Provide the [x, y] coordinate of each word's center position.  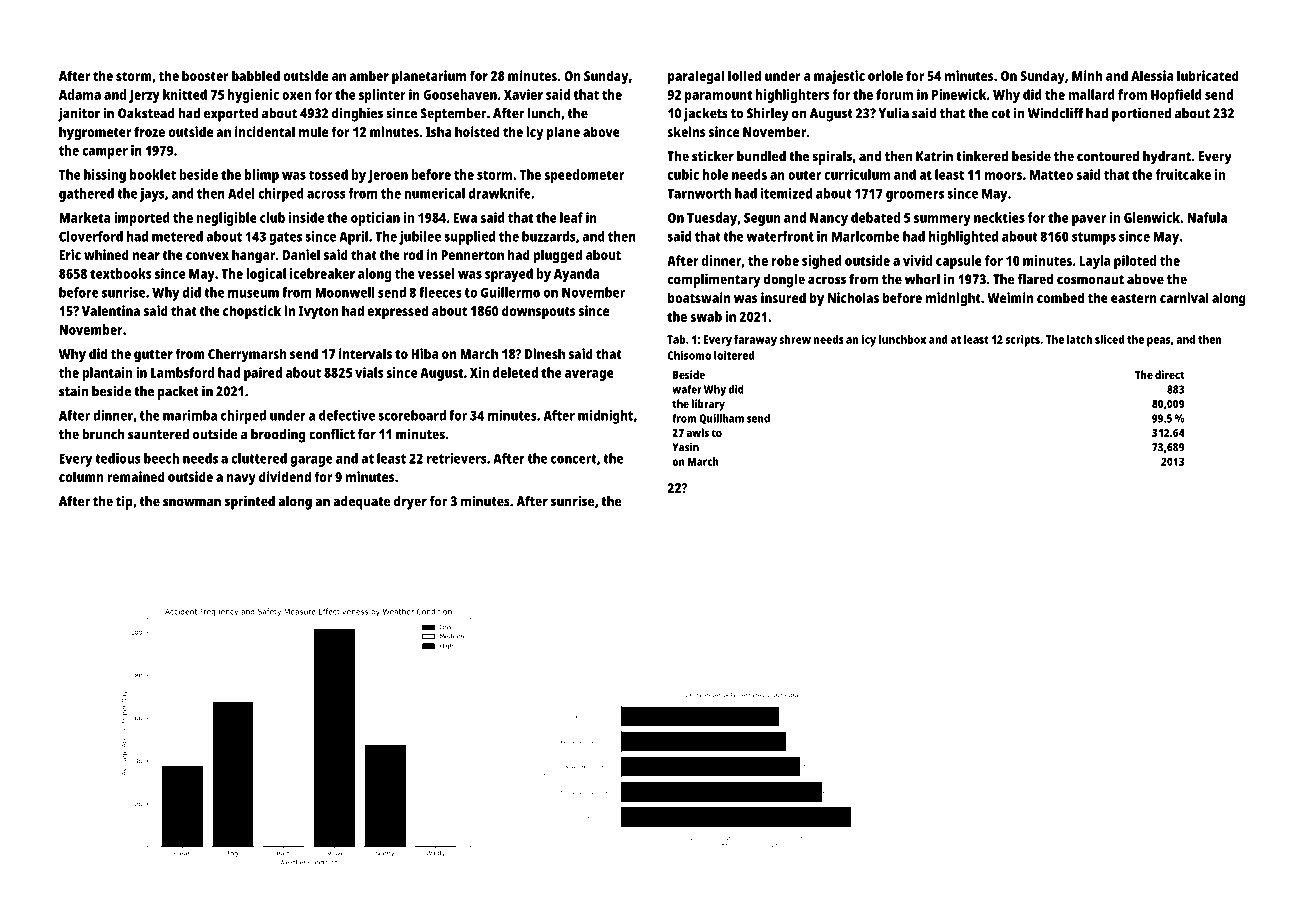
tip [124, 502]
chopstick [252, 312]
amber [369, 75]
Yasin [685, 447]
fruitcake [1183, 174]
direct [1170, 374]
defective [347, 415]
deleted [515, 372]
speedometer [584, 176]
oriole [885, 75]
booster [205, 75]
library [708, 405]
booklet [153, 174]
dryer [410, 503]
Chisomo [689, 355]
